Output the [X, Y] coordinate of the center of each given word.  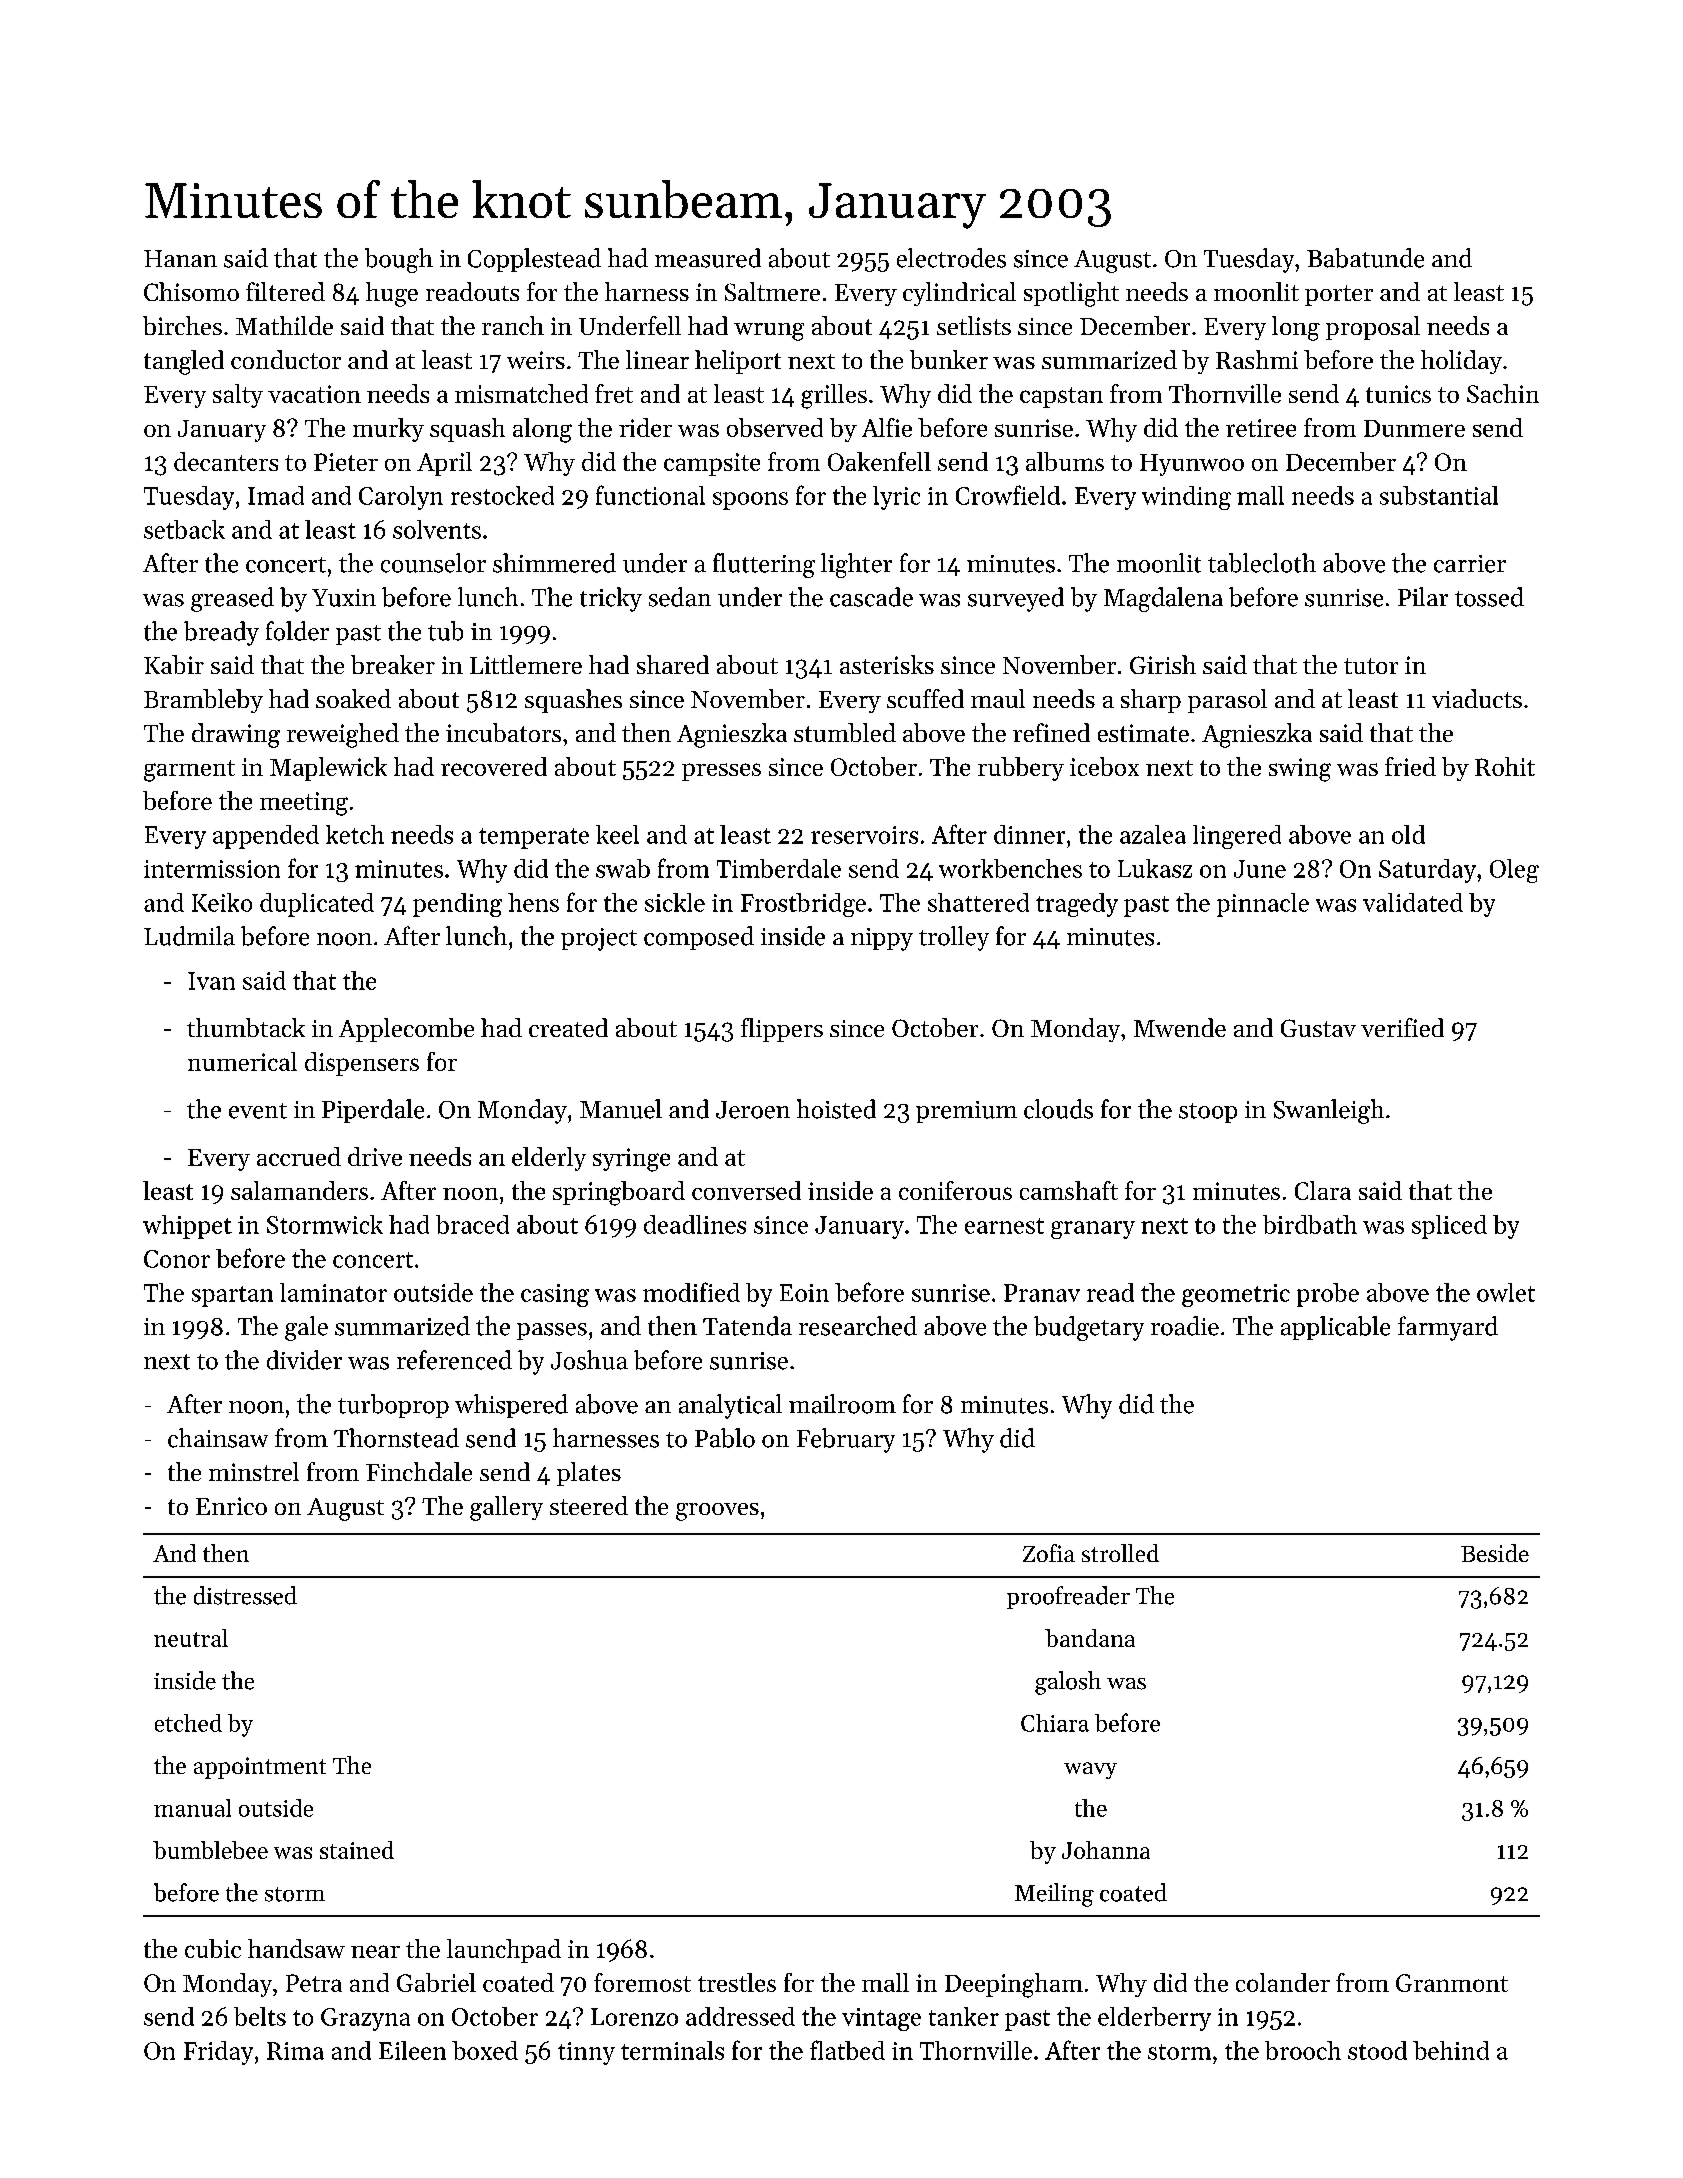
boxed [485, 2050]
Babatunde [1365, 258]
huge [392, 294]
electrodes [951, 258]
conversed [746, 1190]
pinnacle [1263, 905]
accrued [299, 1156]
